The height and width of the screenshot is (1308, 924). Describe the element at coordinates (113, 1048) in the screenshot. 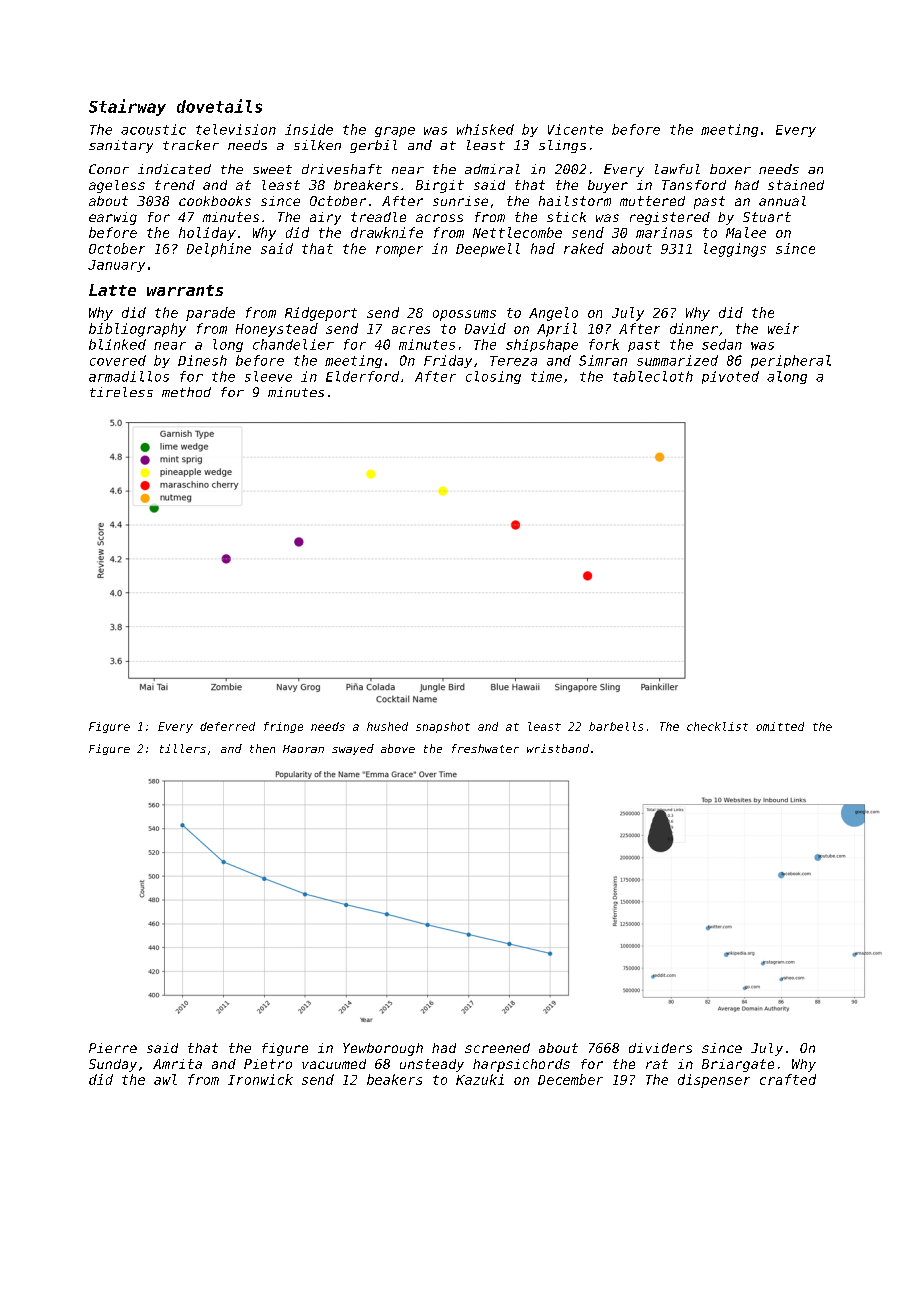

I see `Pierre` at that location.
